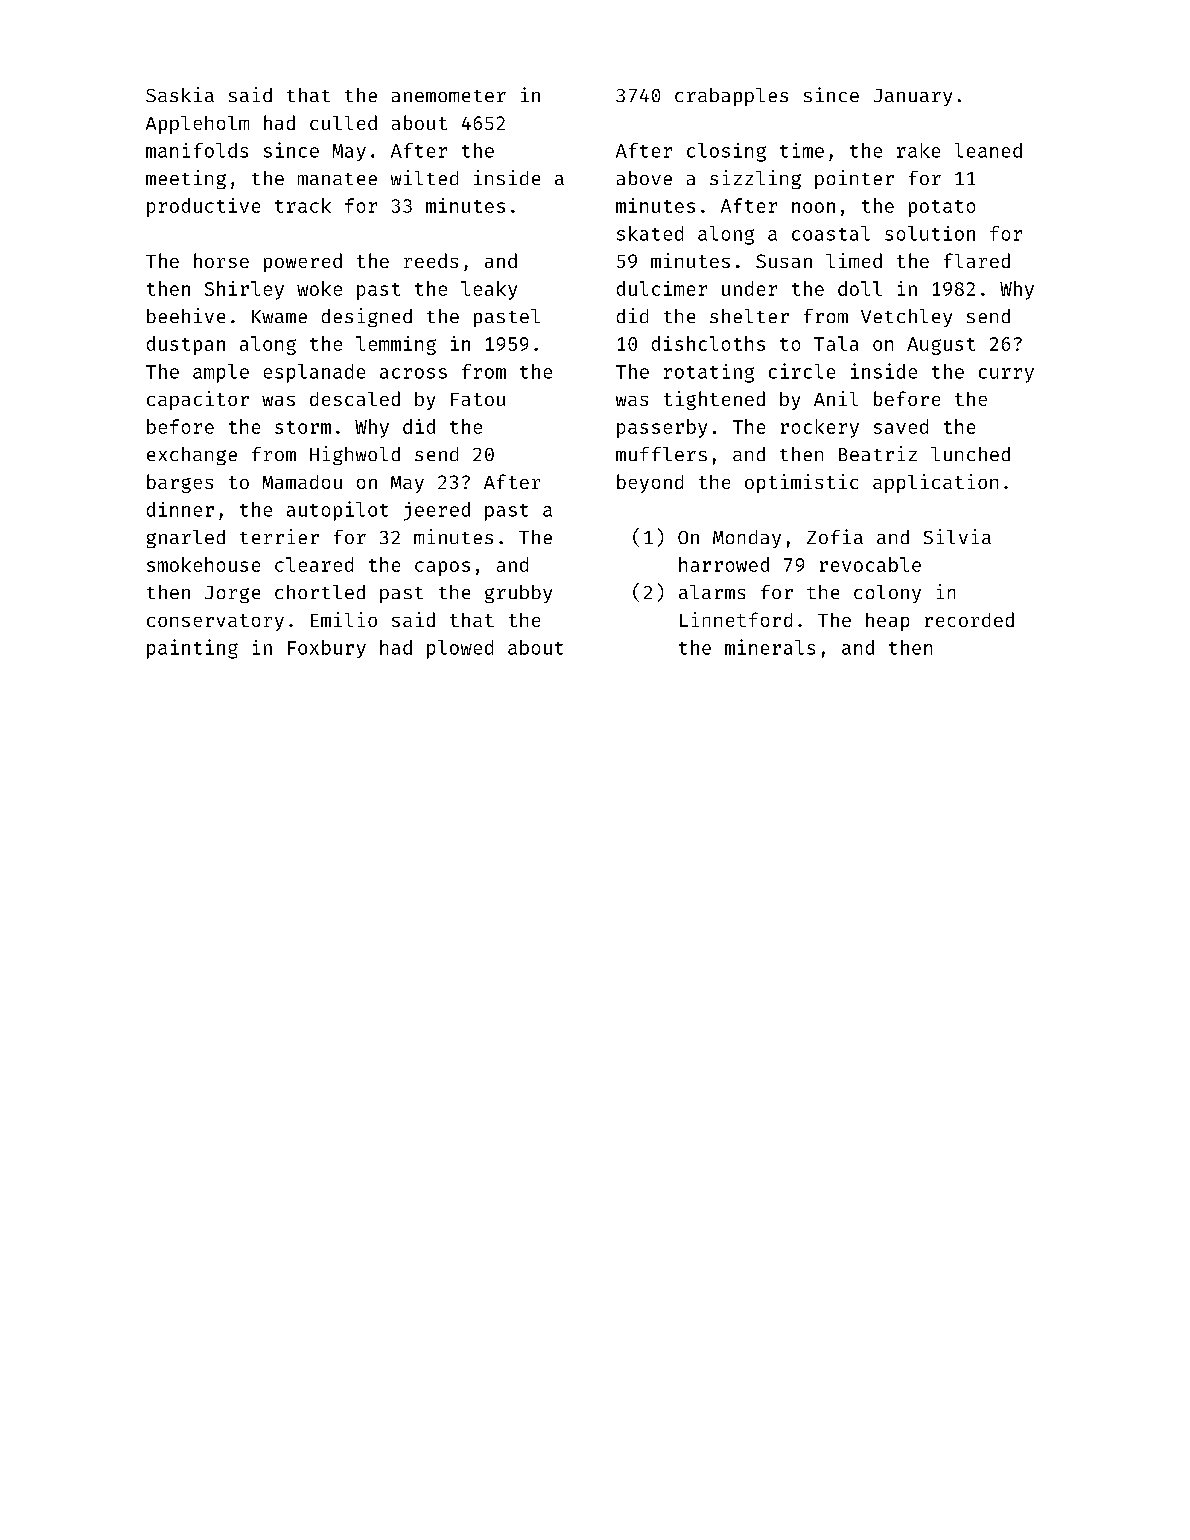 This image has width=1190, height=1540. What do you see at coordinates (449, 96) in the image?
I see `anemometer` at bounding box center [449, 96].
